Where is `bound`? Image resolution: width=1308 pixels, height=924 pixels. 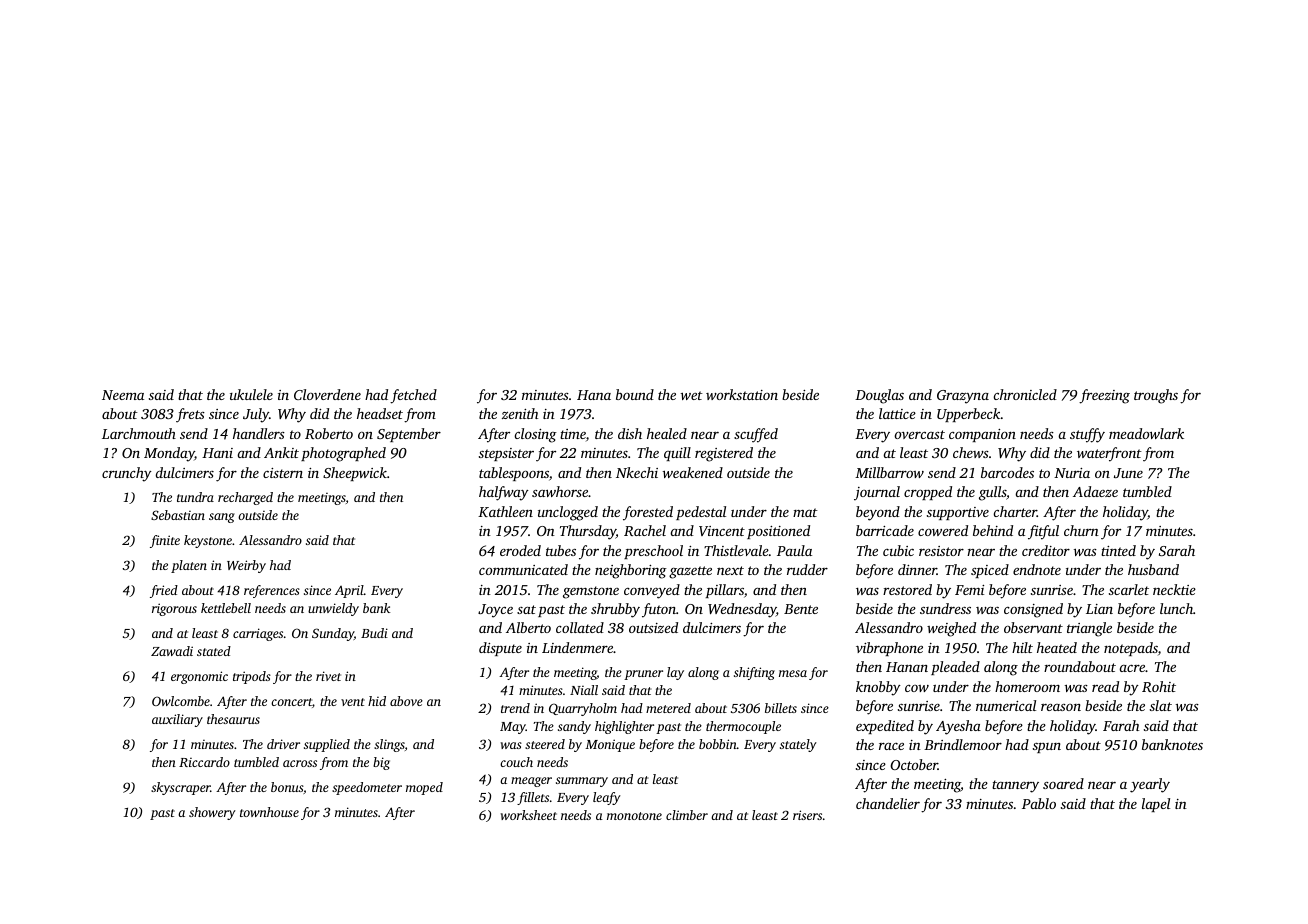
bound is located at coordinates (635, 394).
